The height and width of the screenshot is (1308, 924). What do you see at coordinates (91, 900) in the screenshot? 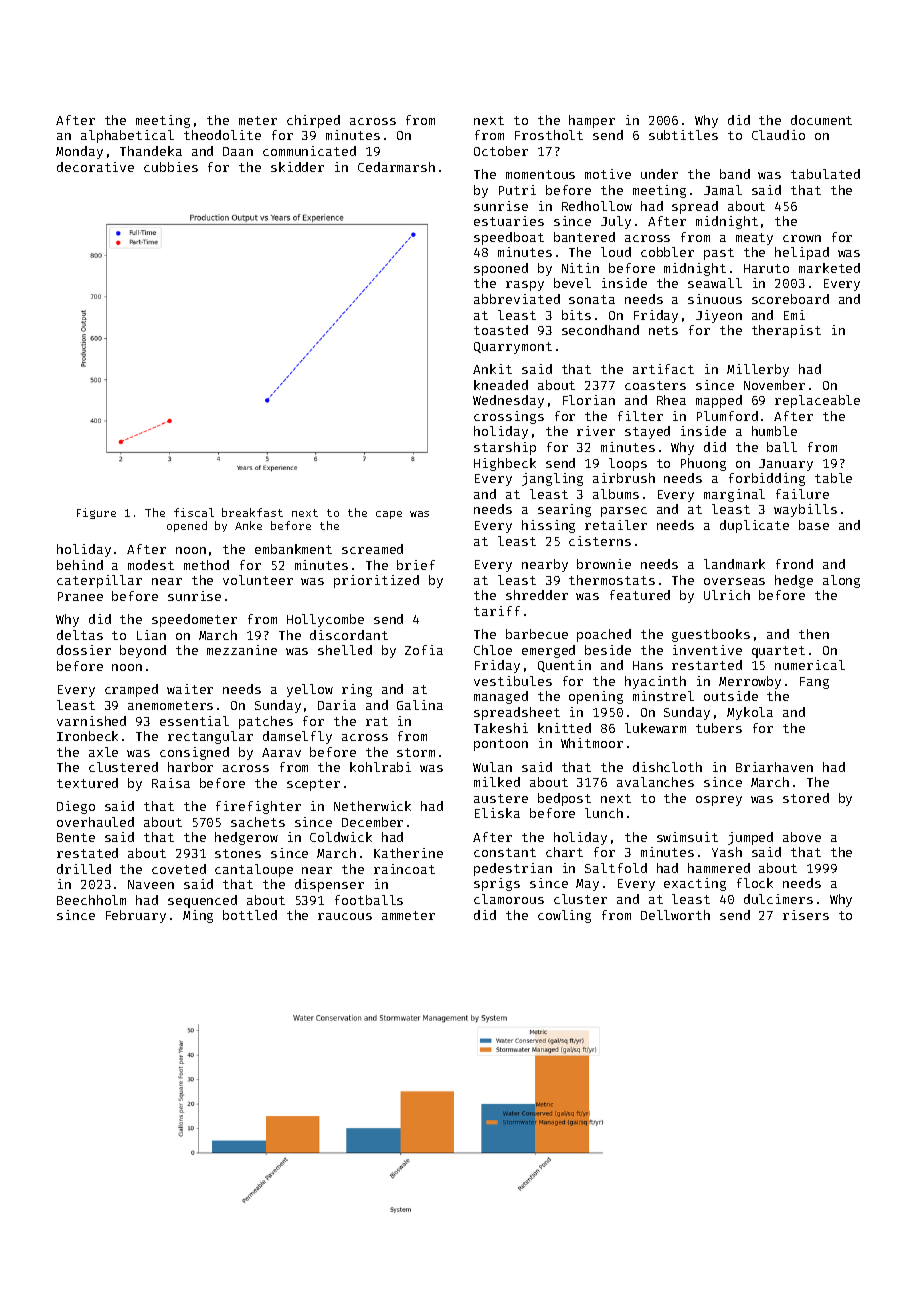
I see `Beechholm` at bounding box center [91, 900].
